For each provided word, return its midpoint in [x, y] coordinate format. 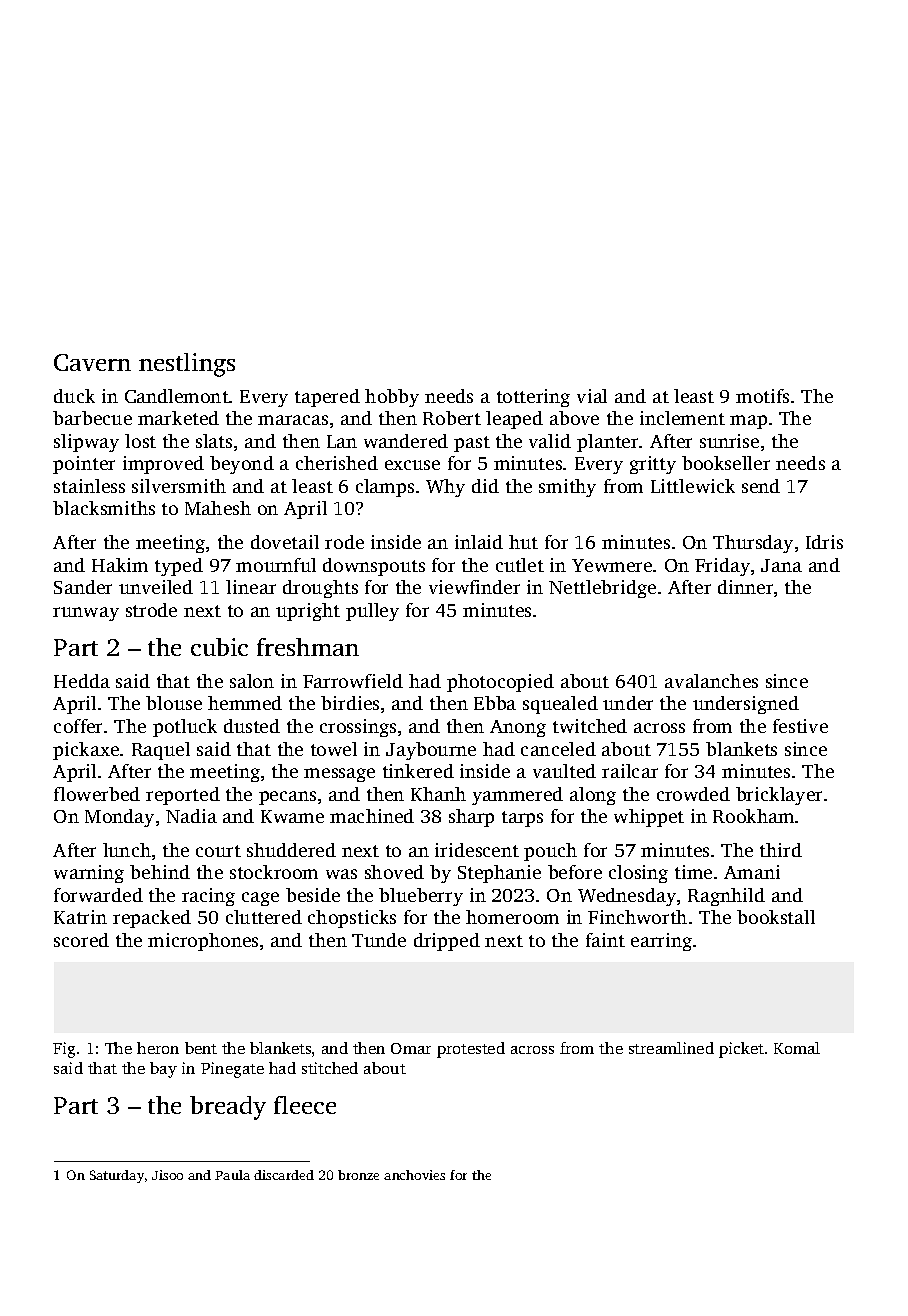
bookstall [776, 917]
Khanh [438, 794]
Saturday [117, 1176]
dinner [745, 587]
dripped [447, 942]
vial [592, 396]
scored [81, 940]
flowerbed [97, 794]
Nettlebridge [602, 589]
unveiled [156, 587]
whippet [649, 818]
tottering [533, 398]
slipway [86, 443]
